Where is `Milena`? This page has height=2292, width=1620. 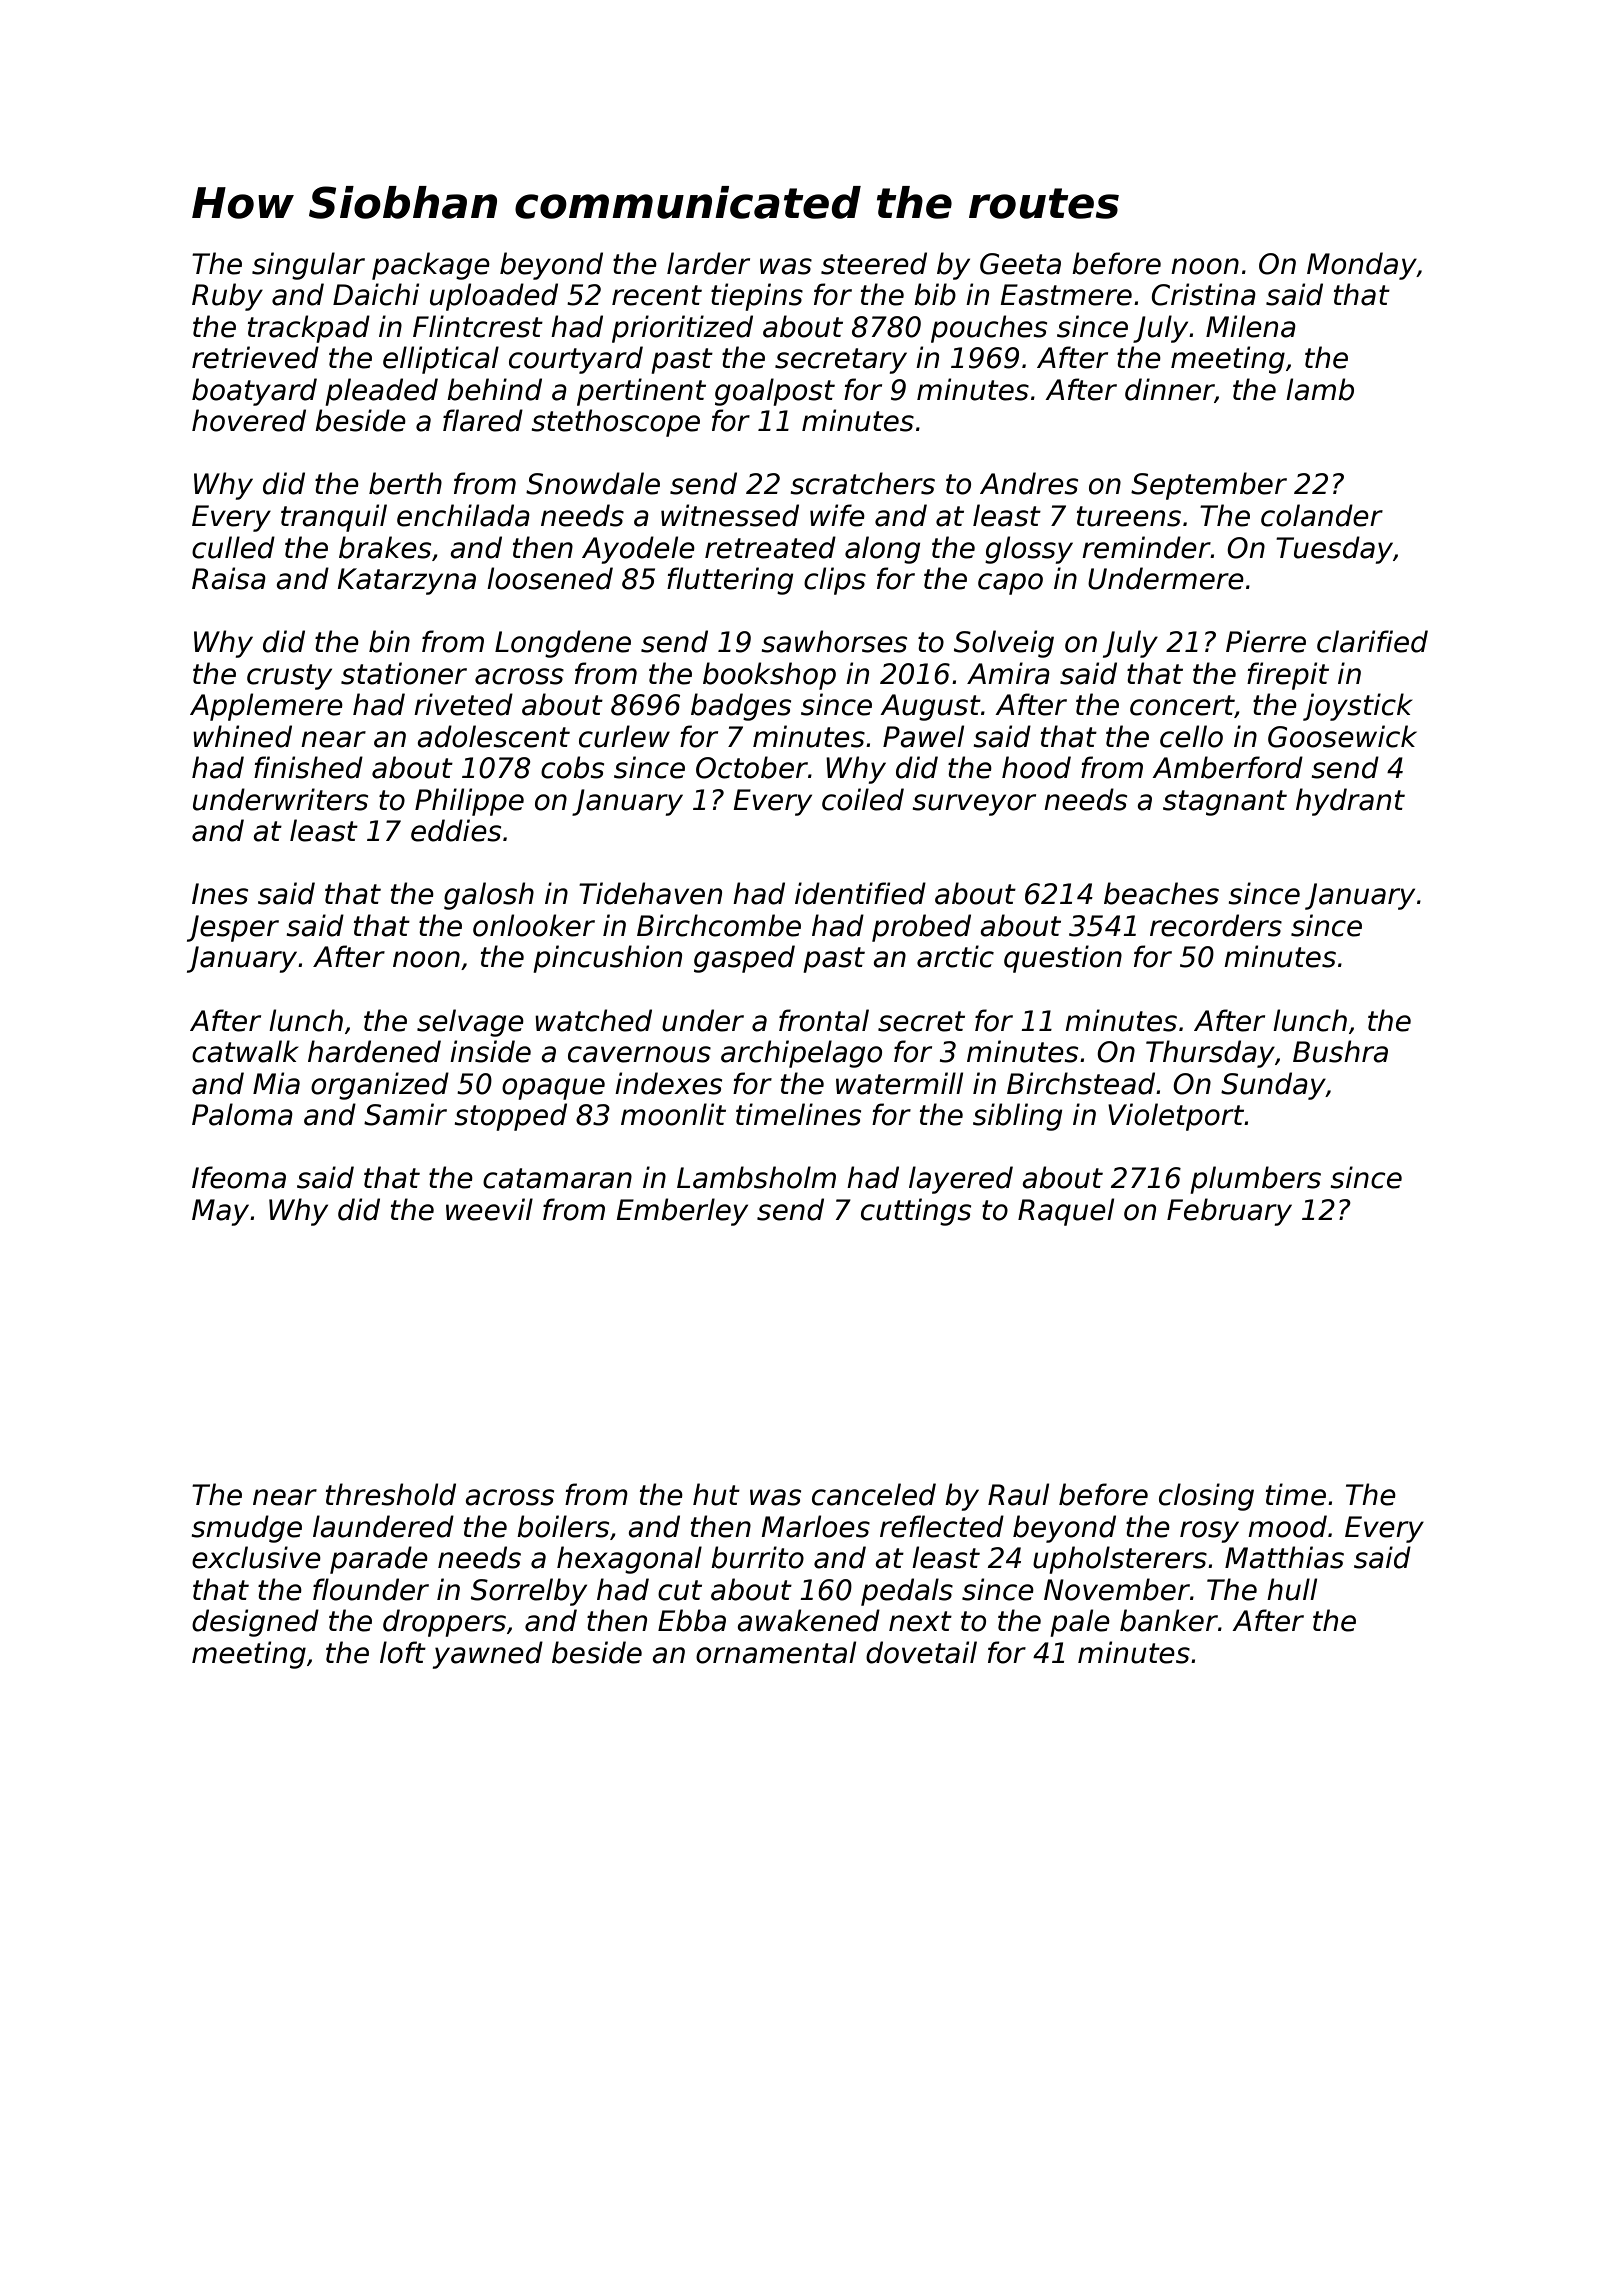 Milena is located at coordinates (1251, 326).
